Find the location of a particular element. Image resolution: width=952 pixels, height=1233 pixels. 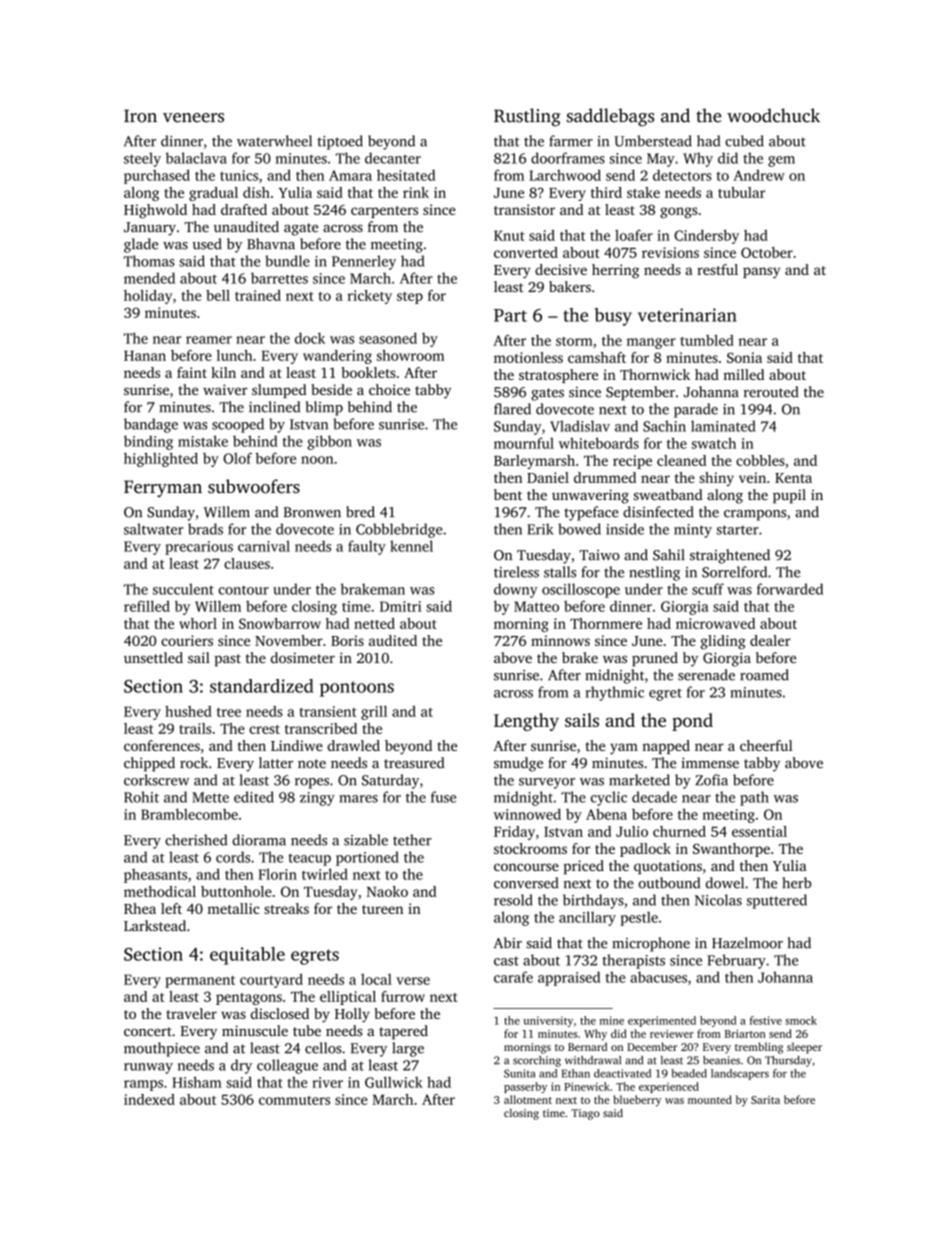

therapists is located at coordinates (633, 961).
